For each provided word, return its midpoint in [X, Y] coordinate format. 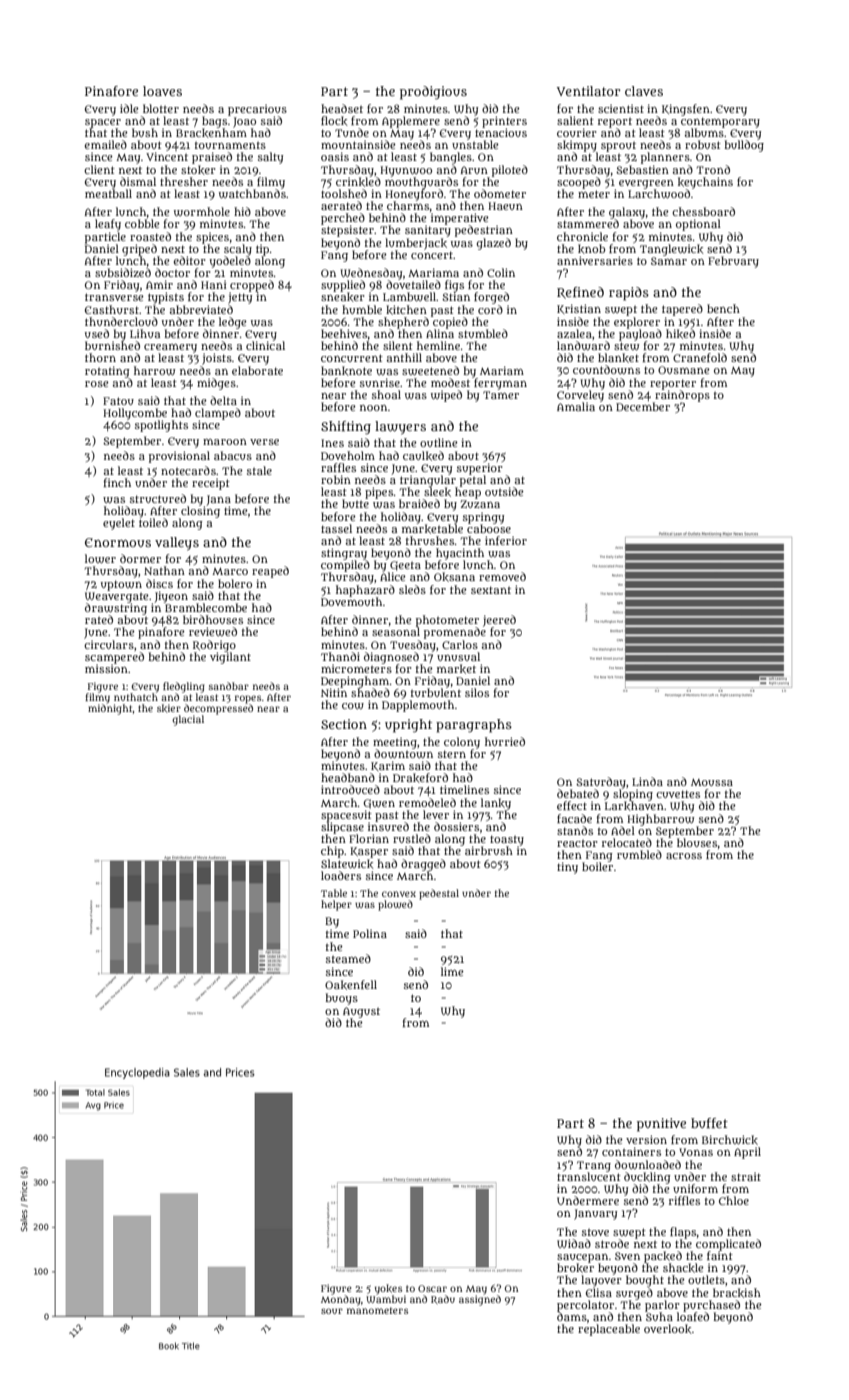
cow [353, 706]
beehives [344, 333]
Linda [647, 781]
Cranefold [700, 357]
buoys [342, 999]
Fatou [118, 401]
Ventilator [588, 91]
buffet [709, 1123]
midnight [110, 709]
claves [644, 91]
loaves [162, 91]
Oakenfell [351, 985]
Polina [370, 933]
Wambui [386, 1299]
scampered [114, 658]
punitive [661, 1125]
